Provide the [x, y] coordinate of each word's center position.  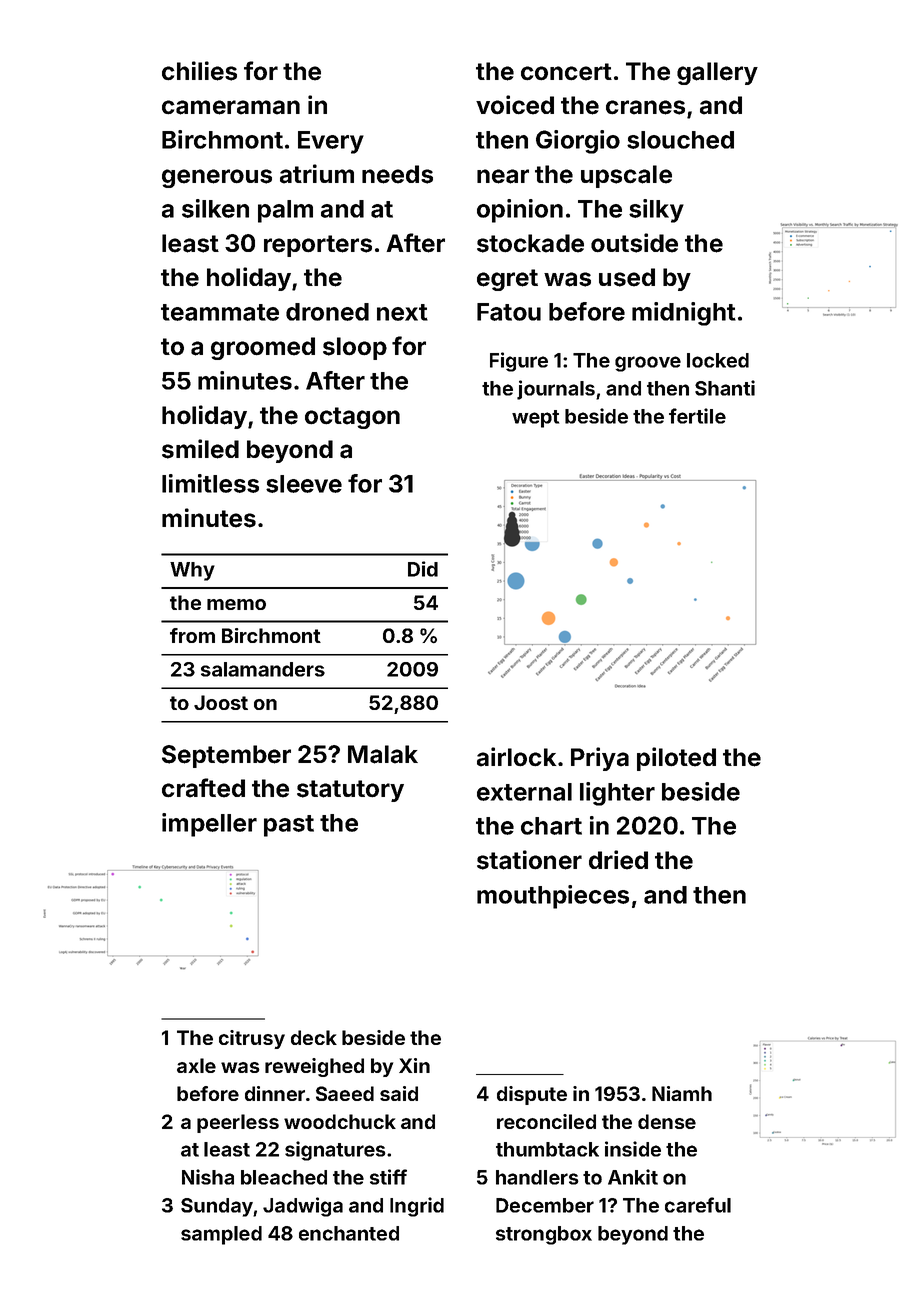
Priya [600, 759]
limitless [210, 483]
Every [331, 142]
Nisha [208, 1177]
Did [423, 569]
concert [566, 72]
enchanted [349, 1233]
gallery [717, 73]
